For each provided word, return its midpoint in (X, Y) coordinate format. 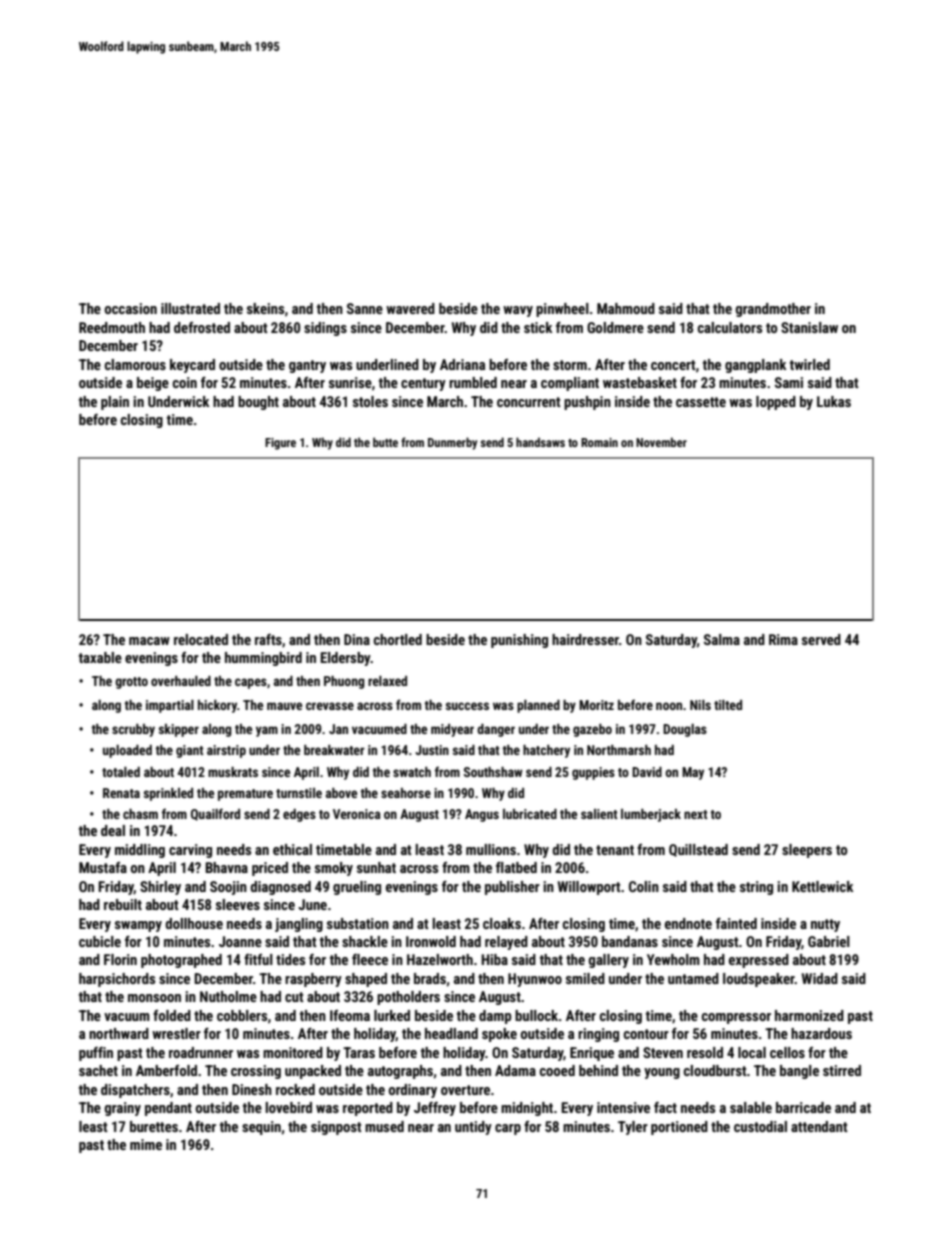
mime (146, 1144)
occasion (131, 308)
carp (508, 1129)
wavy (518, 311)
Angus (482, 815)
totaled (121, 772)
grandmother (773, 310)
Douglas (685, 730)
